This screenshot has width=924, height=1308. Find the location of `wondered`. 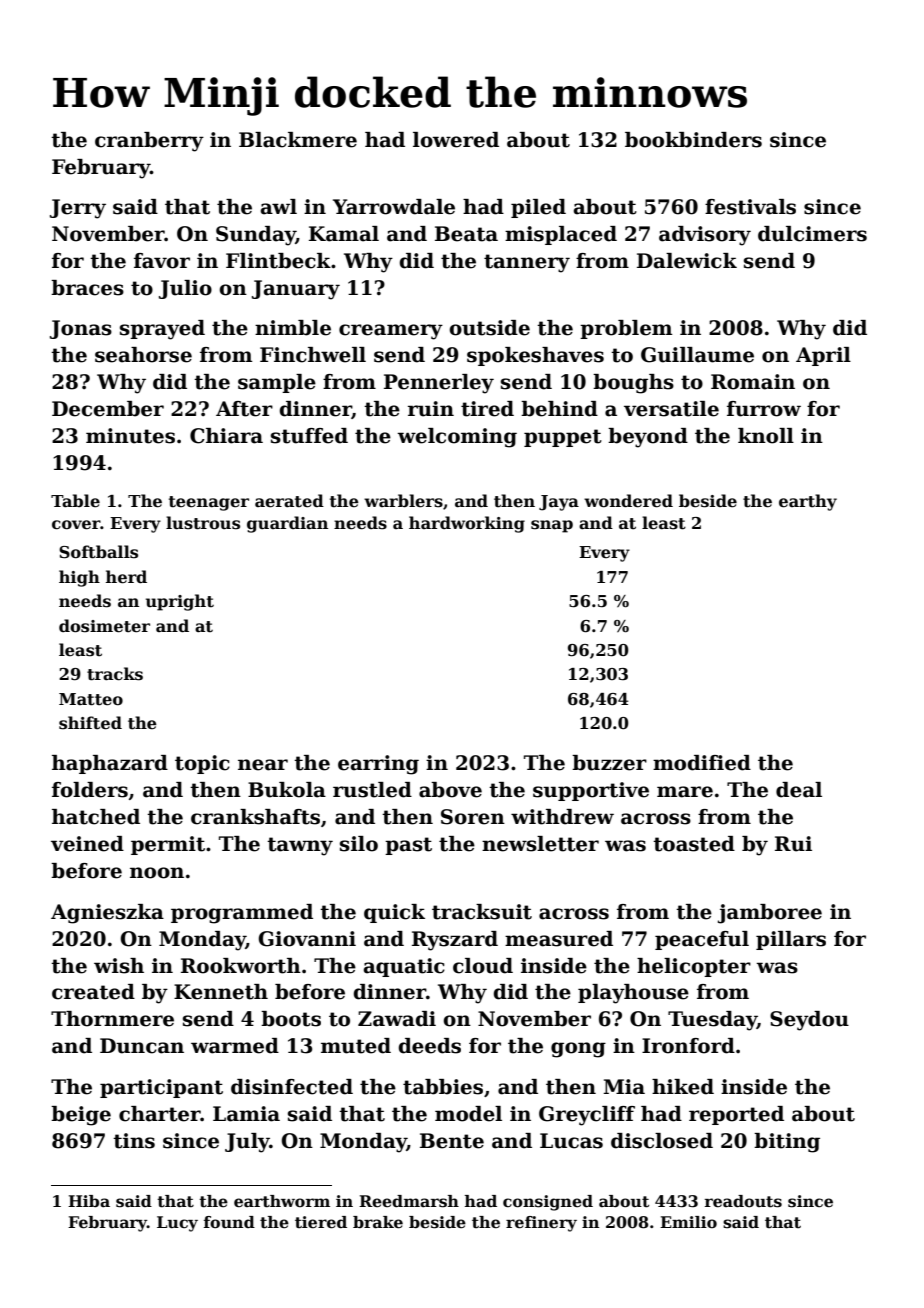

wondered is located at coordinates (628, 501).
